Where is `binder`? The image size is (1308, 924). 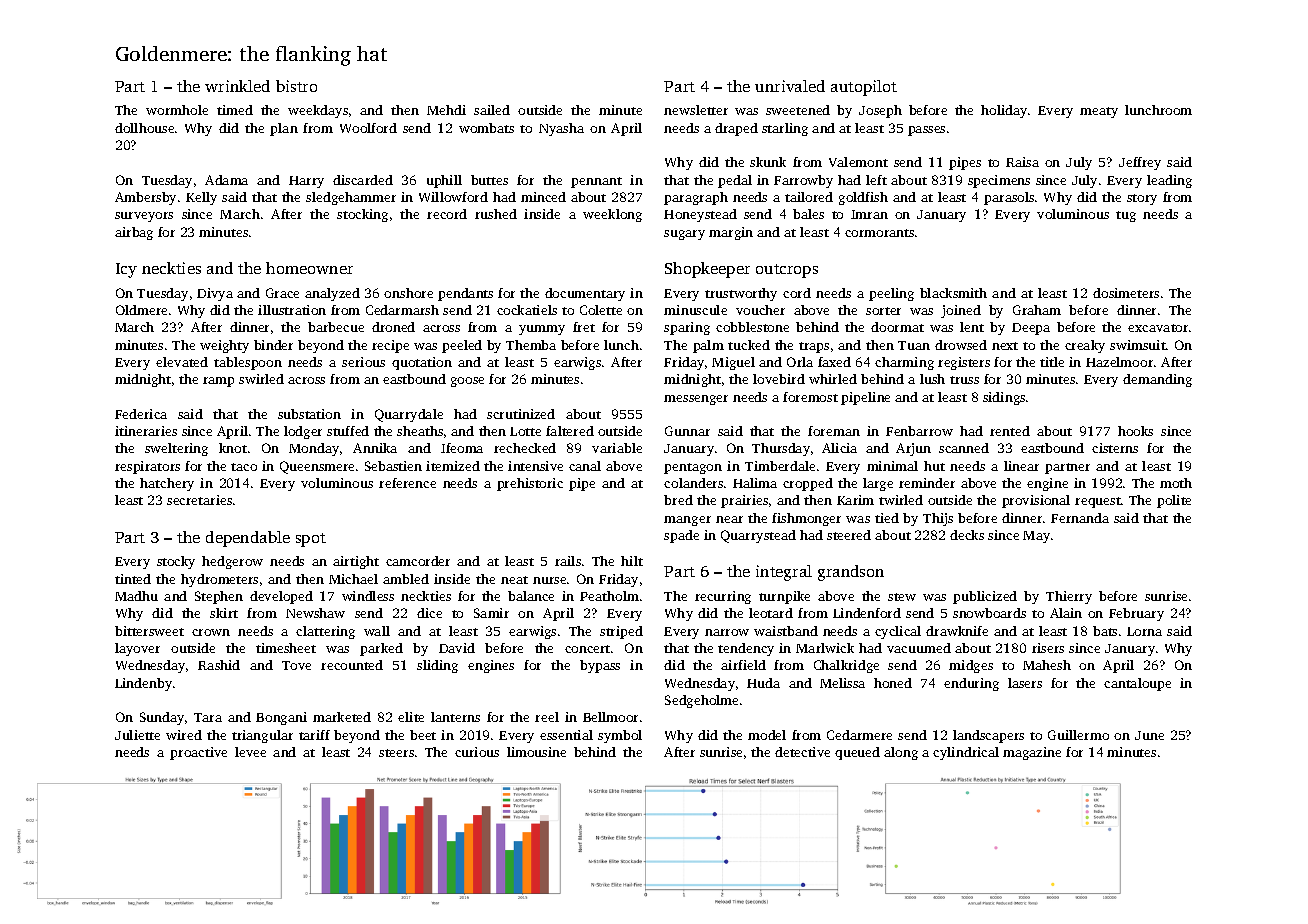 binder is located at coordinates (273, 345).
